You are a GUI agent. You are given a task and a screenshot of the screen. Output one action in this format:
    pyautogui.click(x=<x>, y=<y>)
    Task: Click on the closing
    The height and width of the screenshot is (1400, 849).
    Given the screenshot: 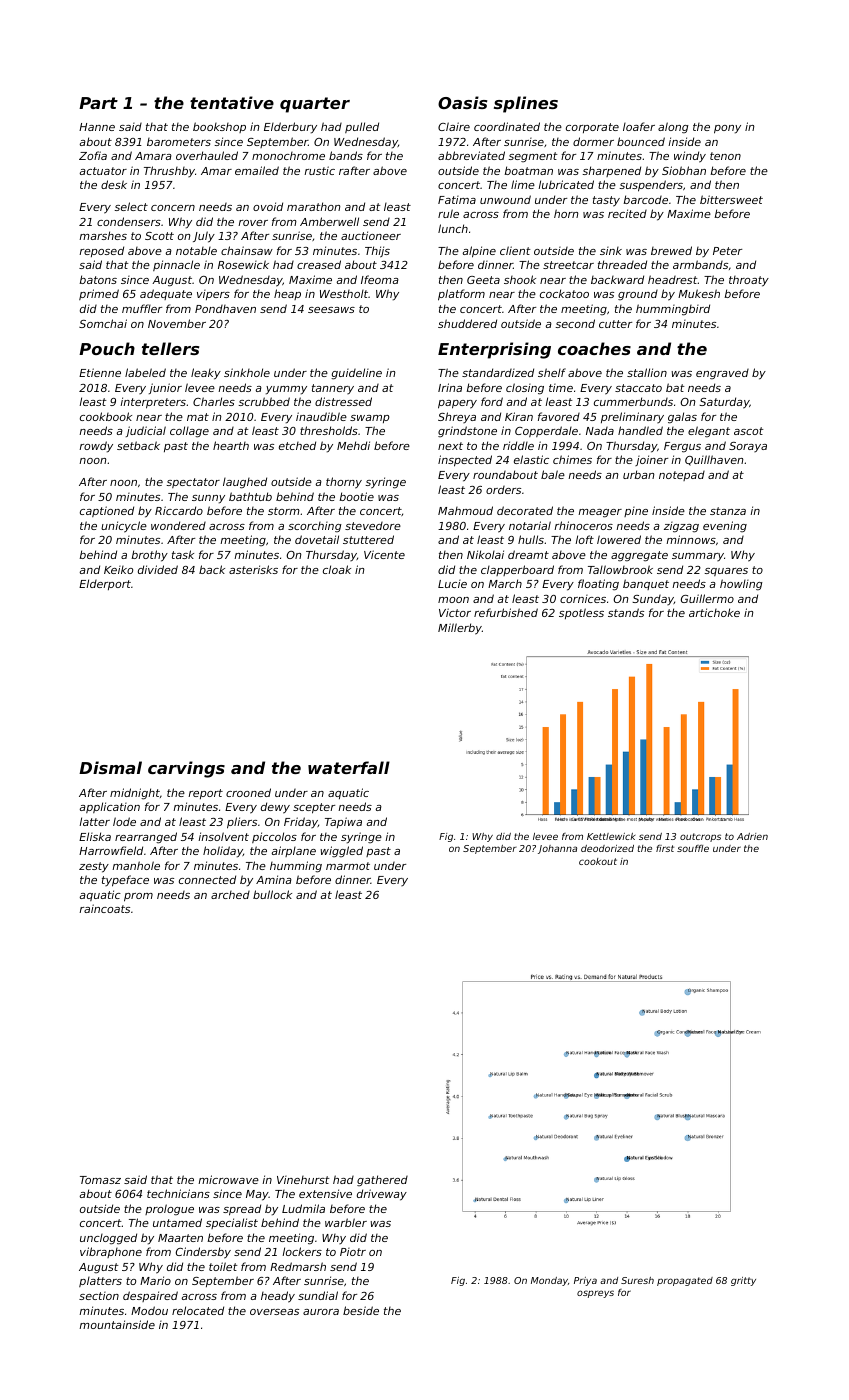 What is the action you would take?
    pyautogui.click(x=525, y=389)
